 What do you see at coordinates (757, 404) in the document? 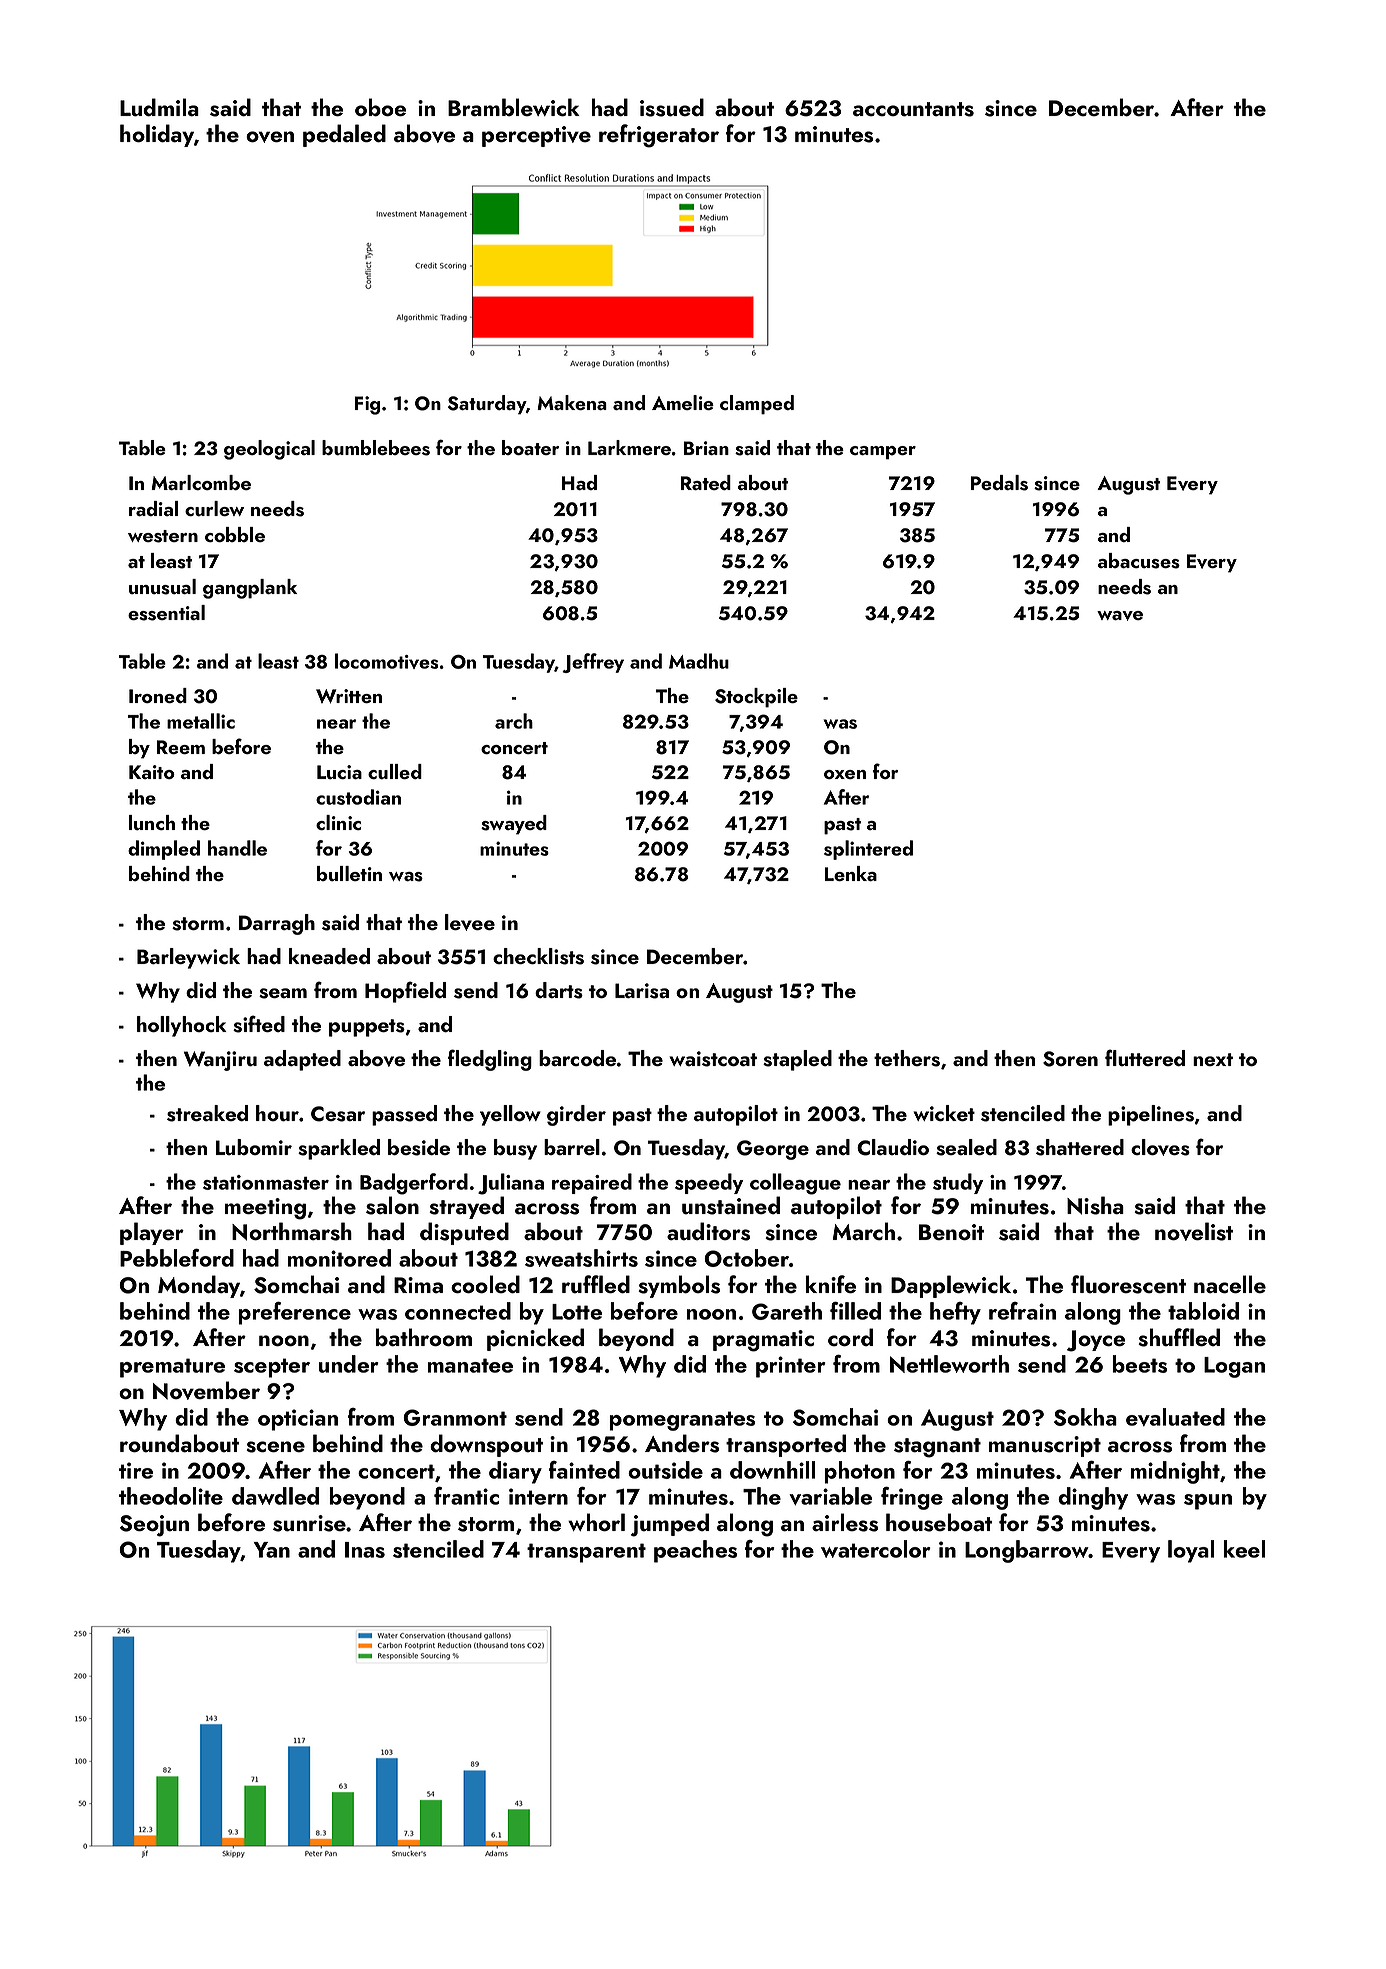
I see `clamped` at bounding box center [757, 404].
